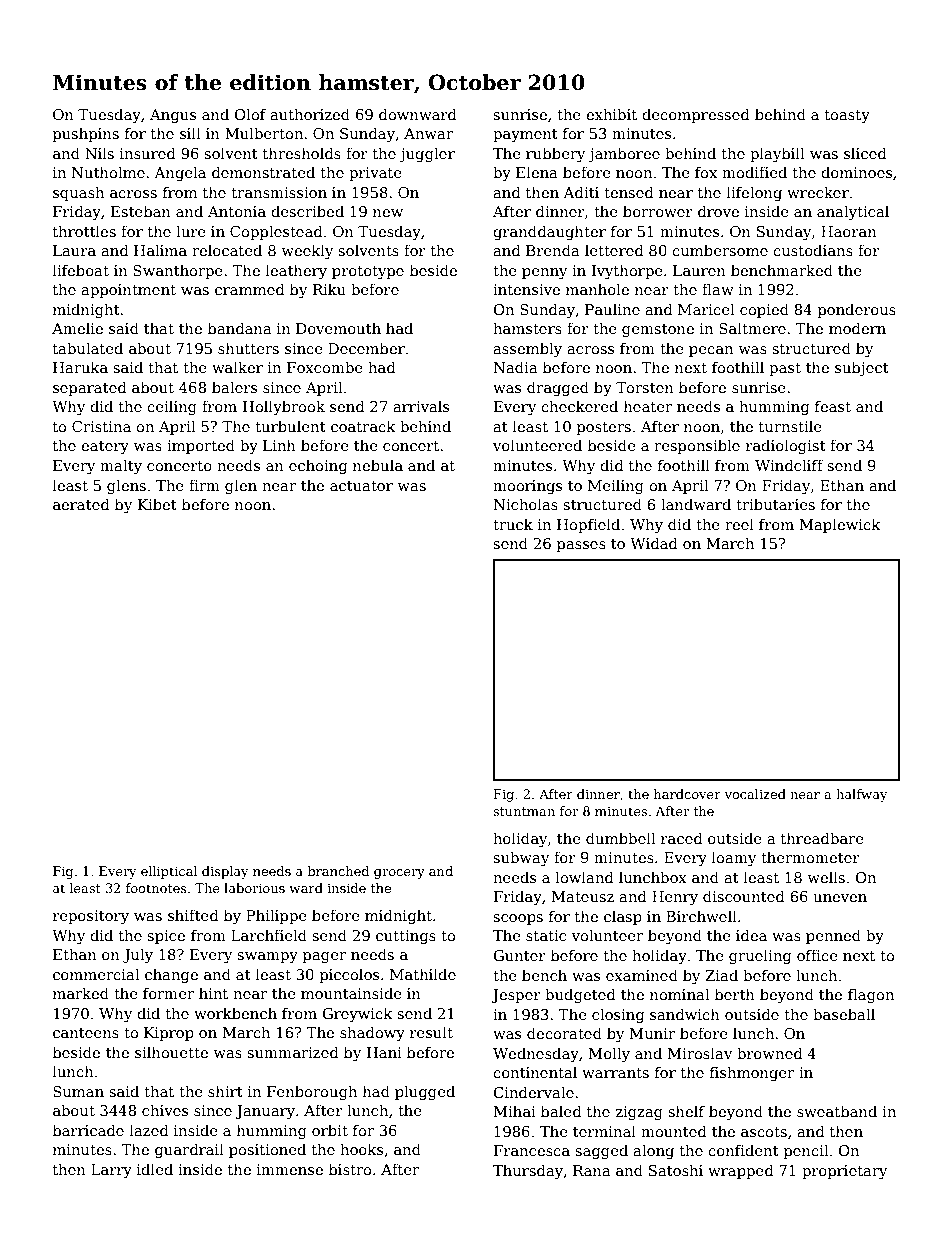 This image has height=1233, width=952. I want to click on Maplewick, so click(840, 525).
